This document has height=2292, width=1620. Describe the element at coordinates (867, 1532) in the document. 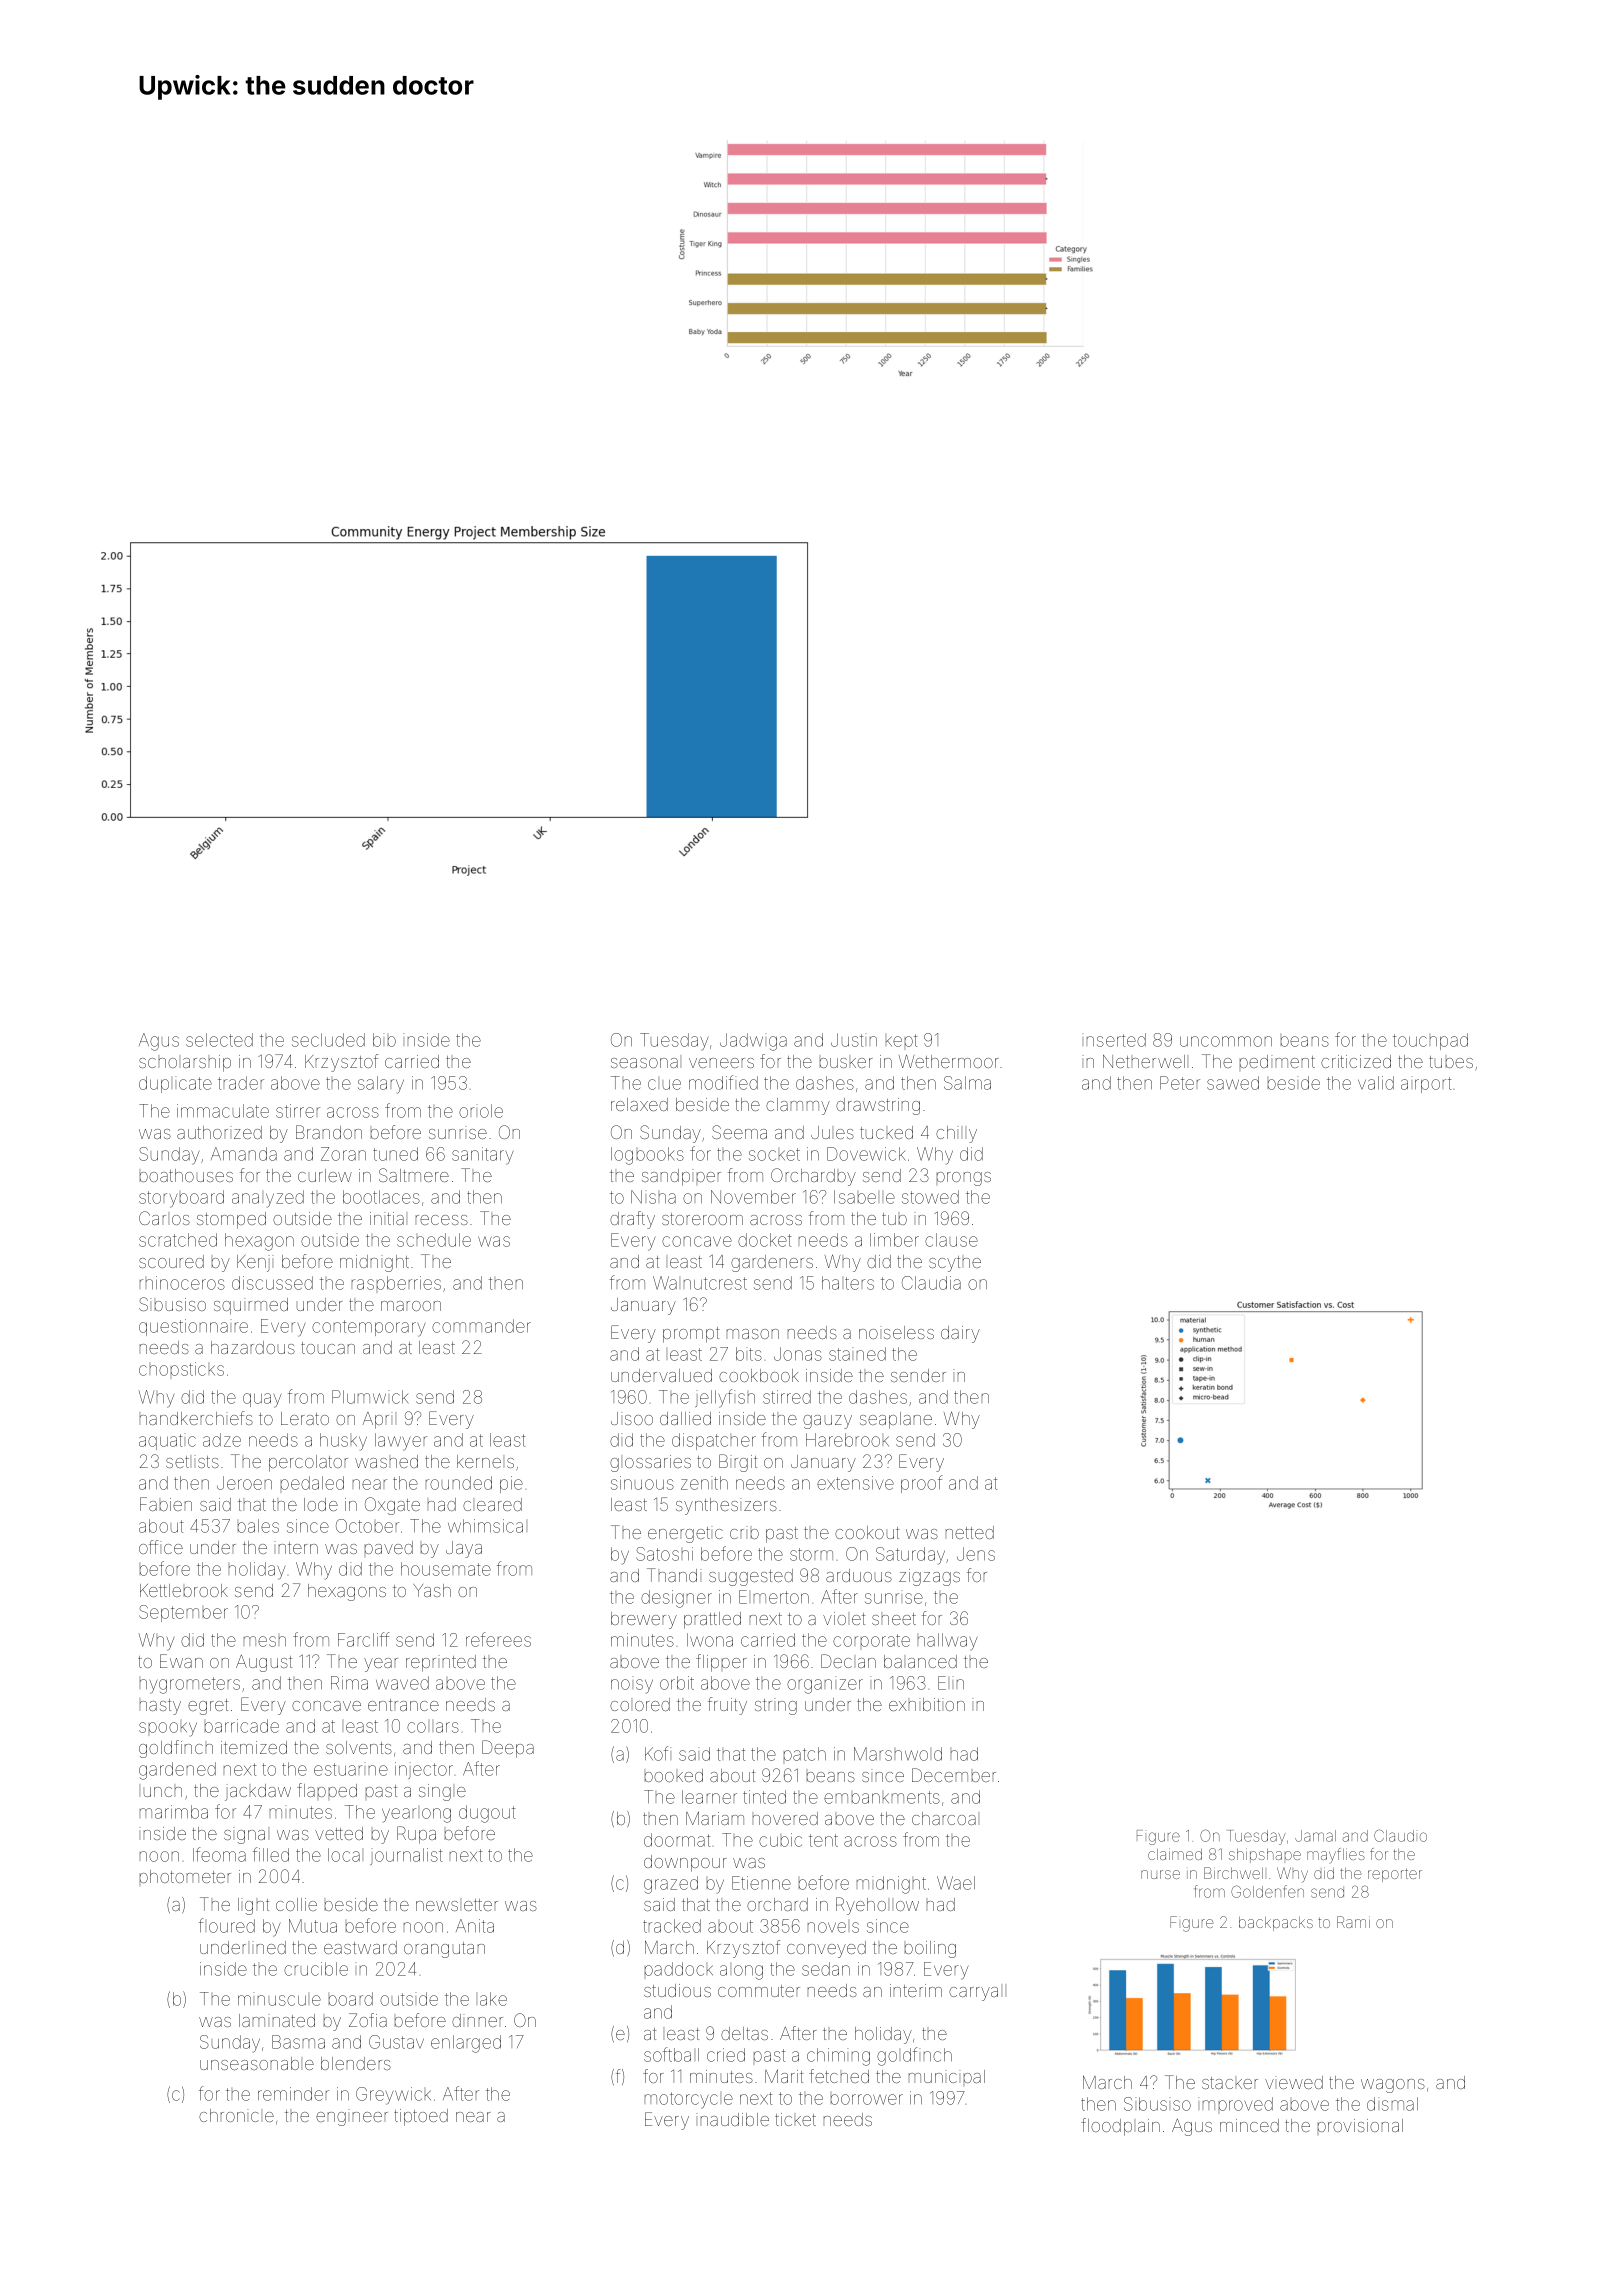

I see `cookout` at that location.
